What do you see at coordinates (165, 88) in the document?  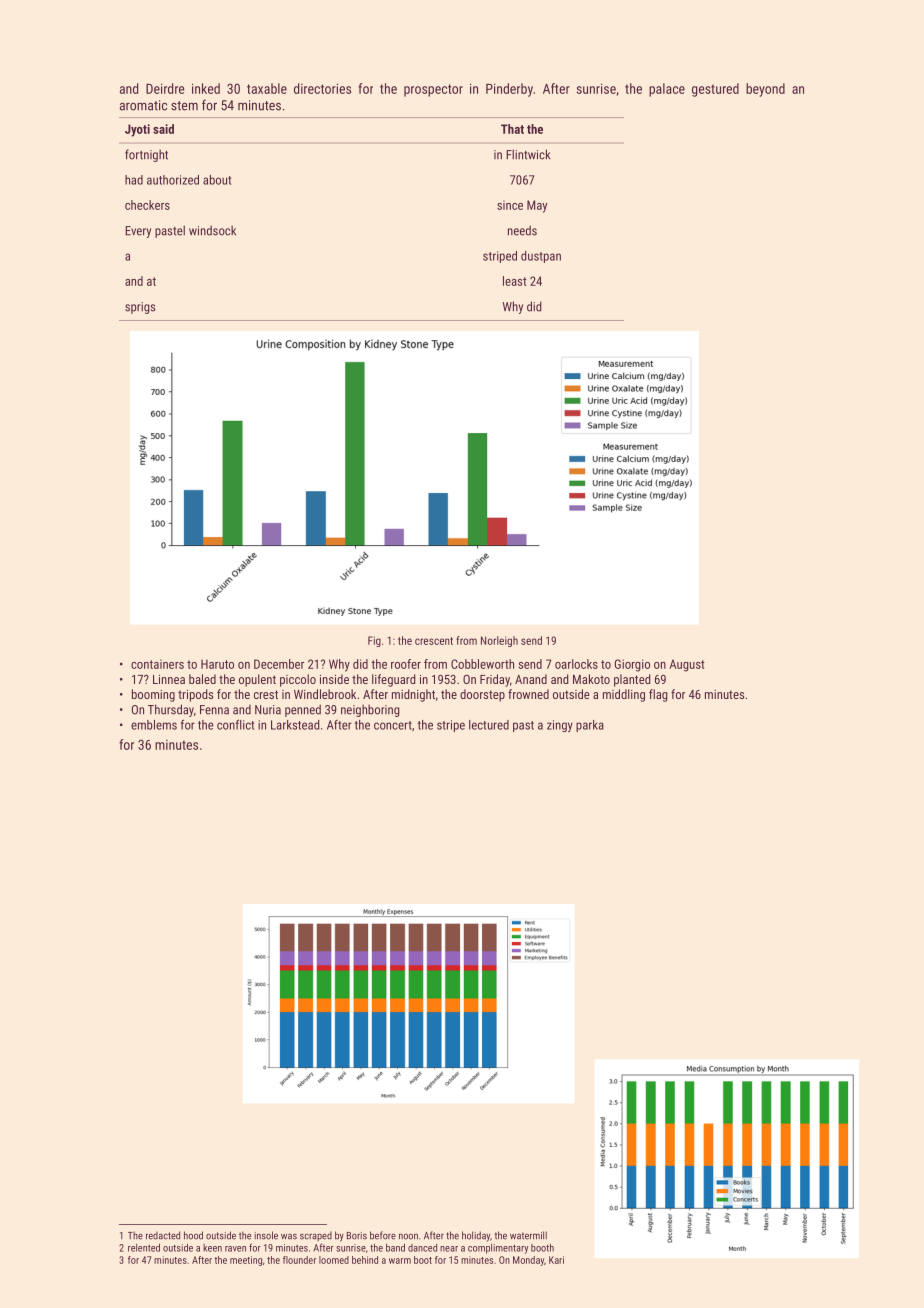 I see `Deirdre` at bounding box center [165, 88].
